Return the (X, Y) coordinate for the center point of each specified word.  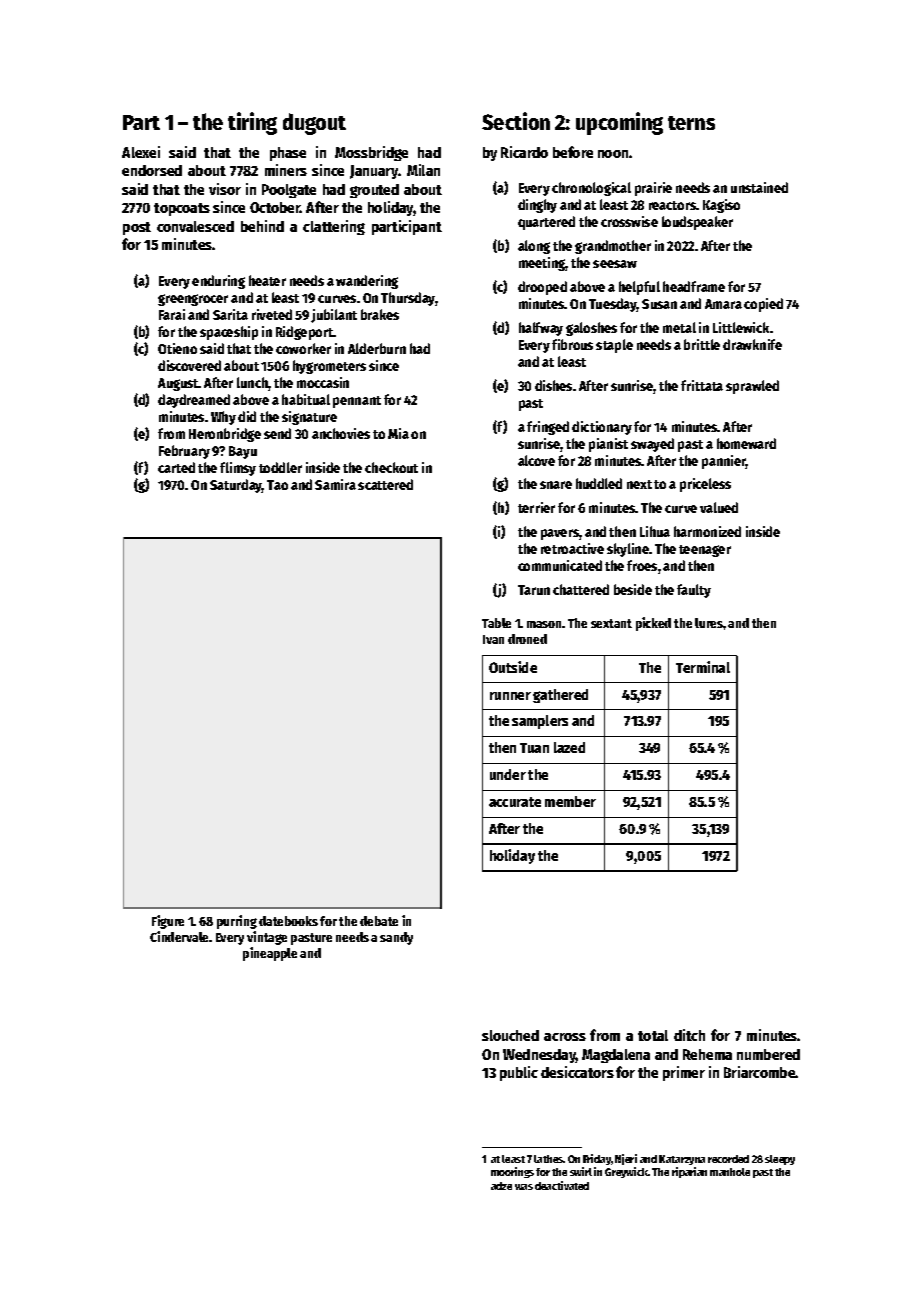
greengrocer (193, 300)
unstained (759, 187)
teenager (705, 551)
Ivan (493, 639)
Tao (277, 485)
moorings (512, 1172)
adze (501, 1186)
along (534, 247)
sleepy (780, 1160)
